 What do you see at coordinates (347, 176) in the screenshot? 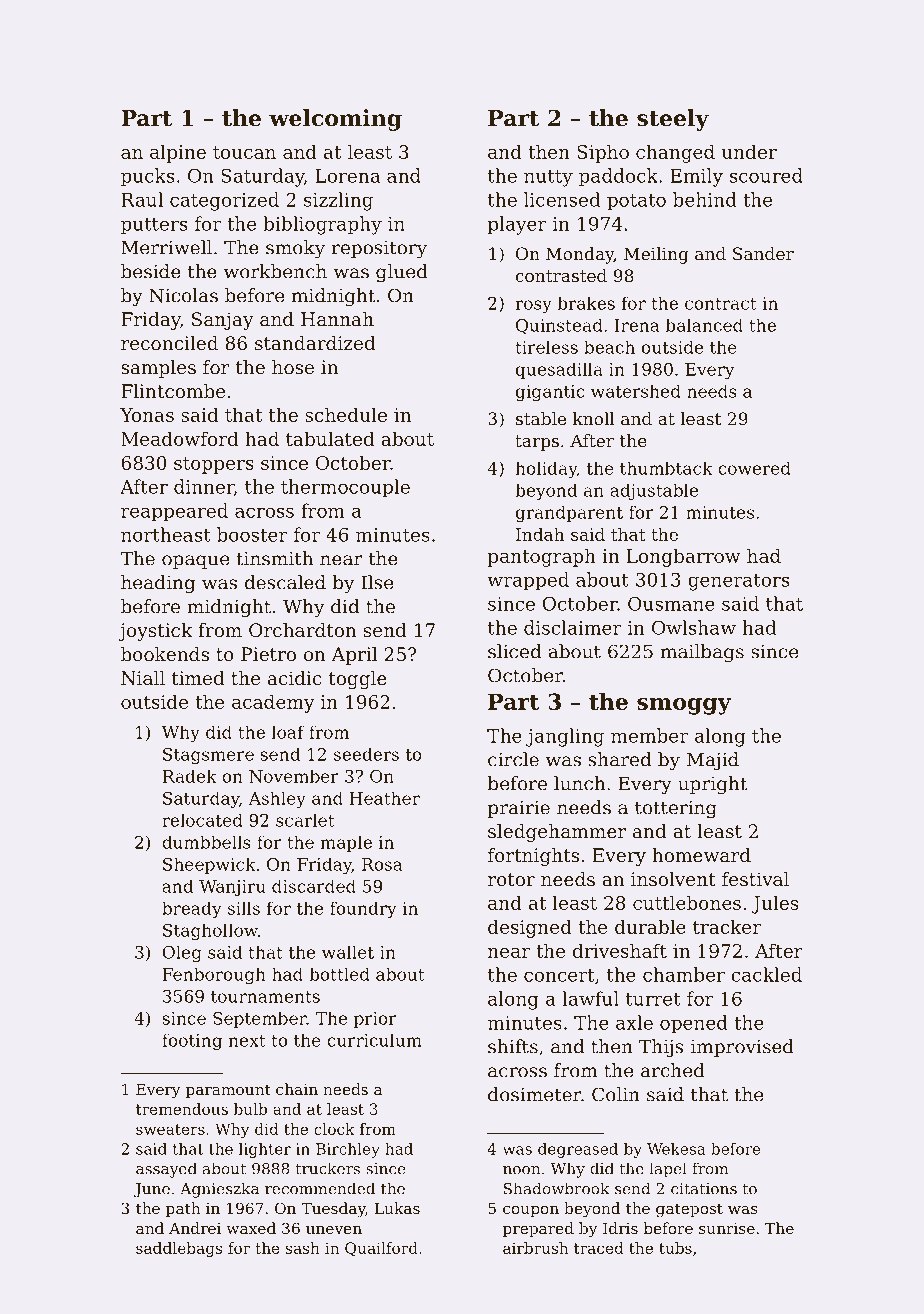
I see `Lorena` at bounding box center [347, 176].
